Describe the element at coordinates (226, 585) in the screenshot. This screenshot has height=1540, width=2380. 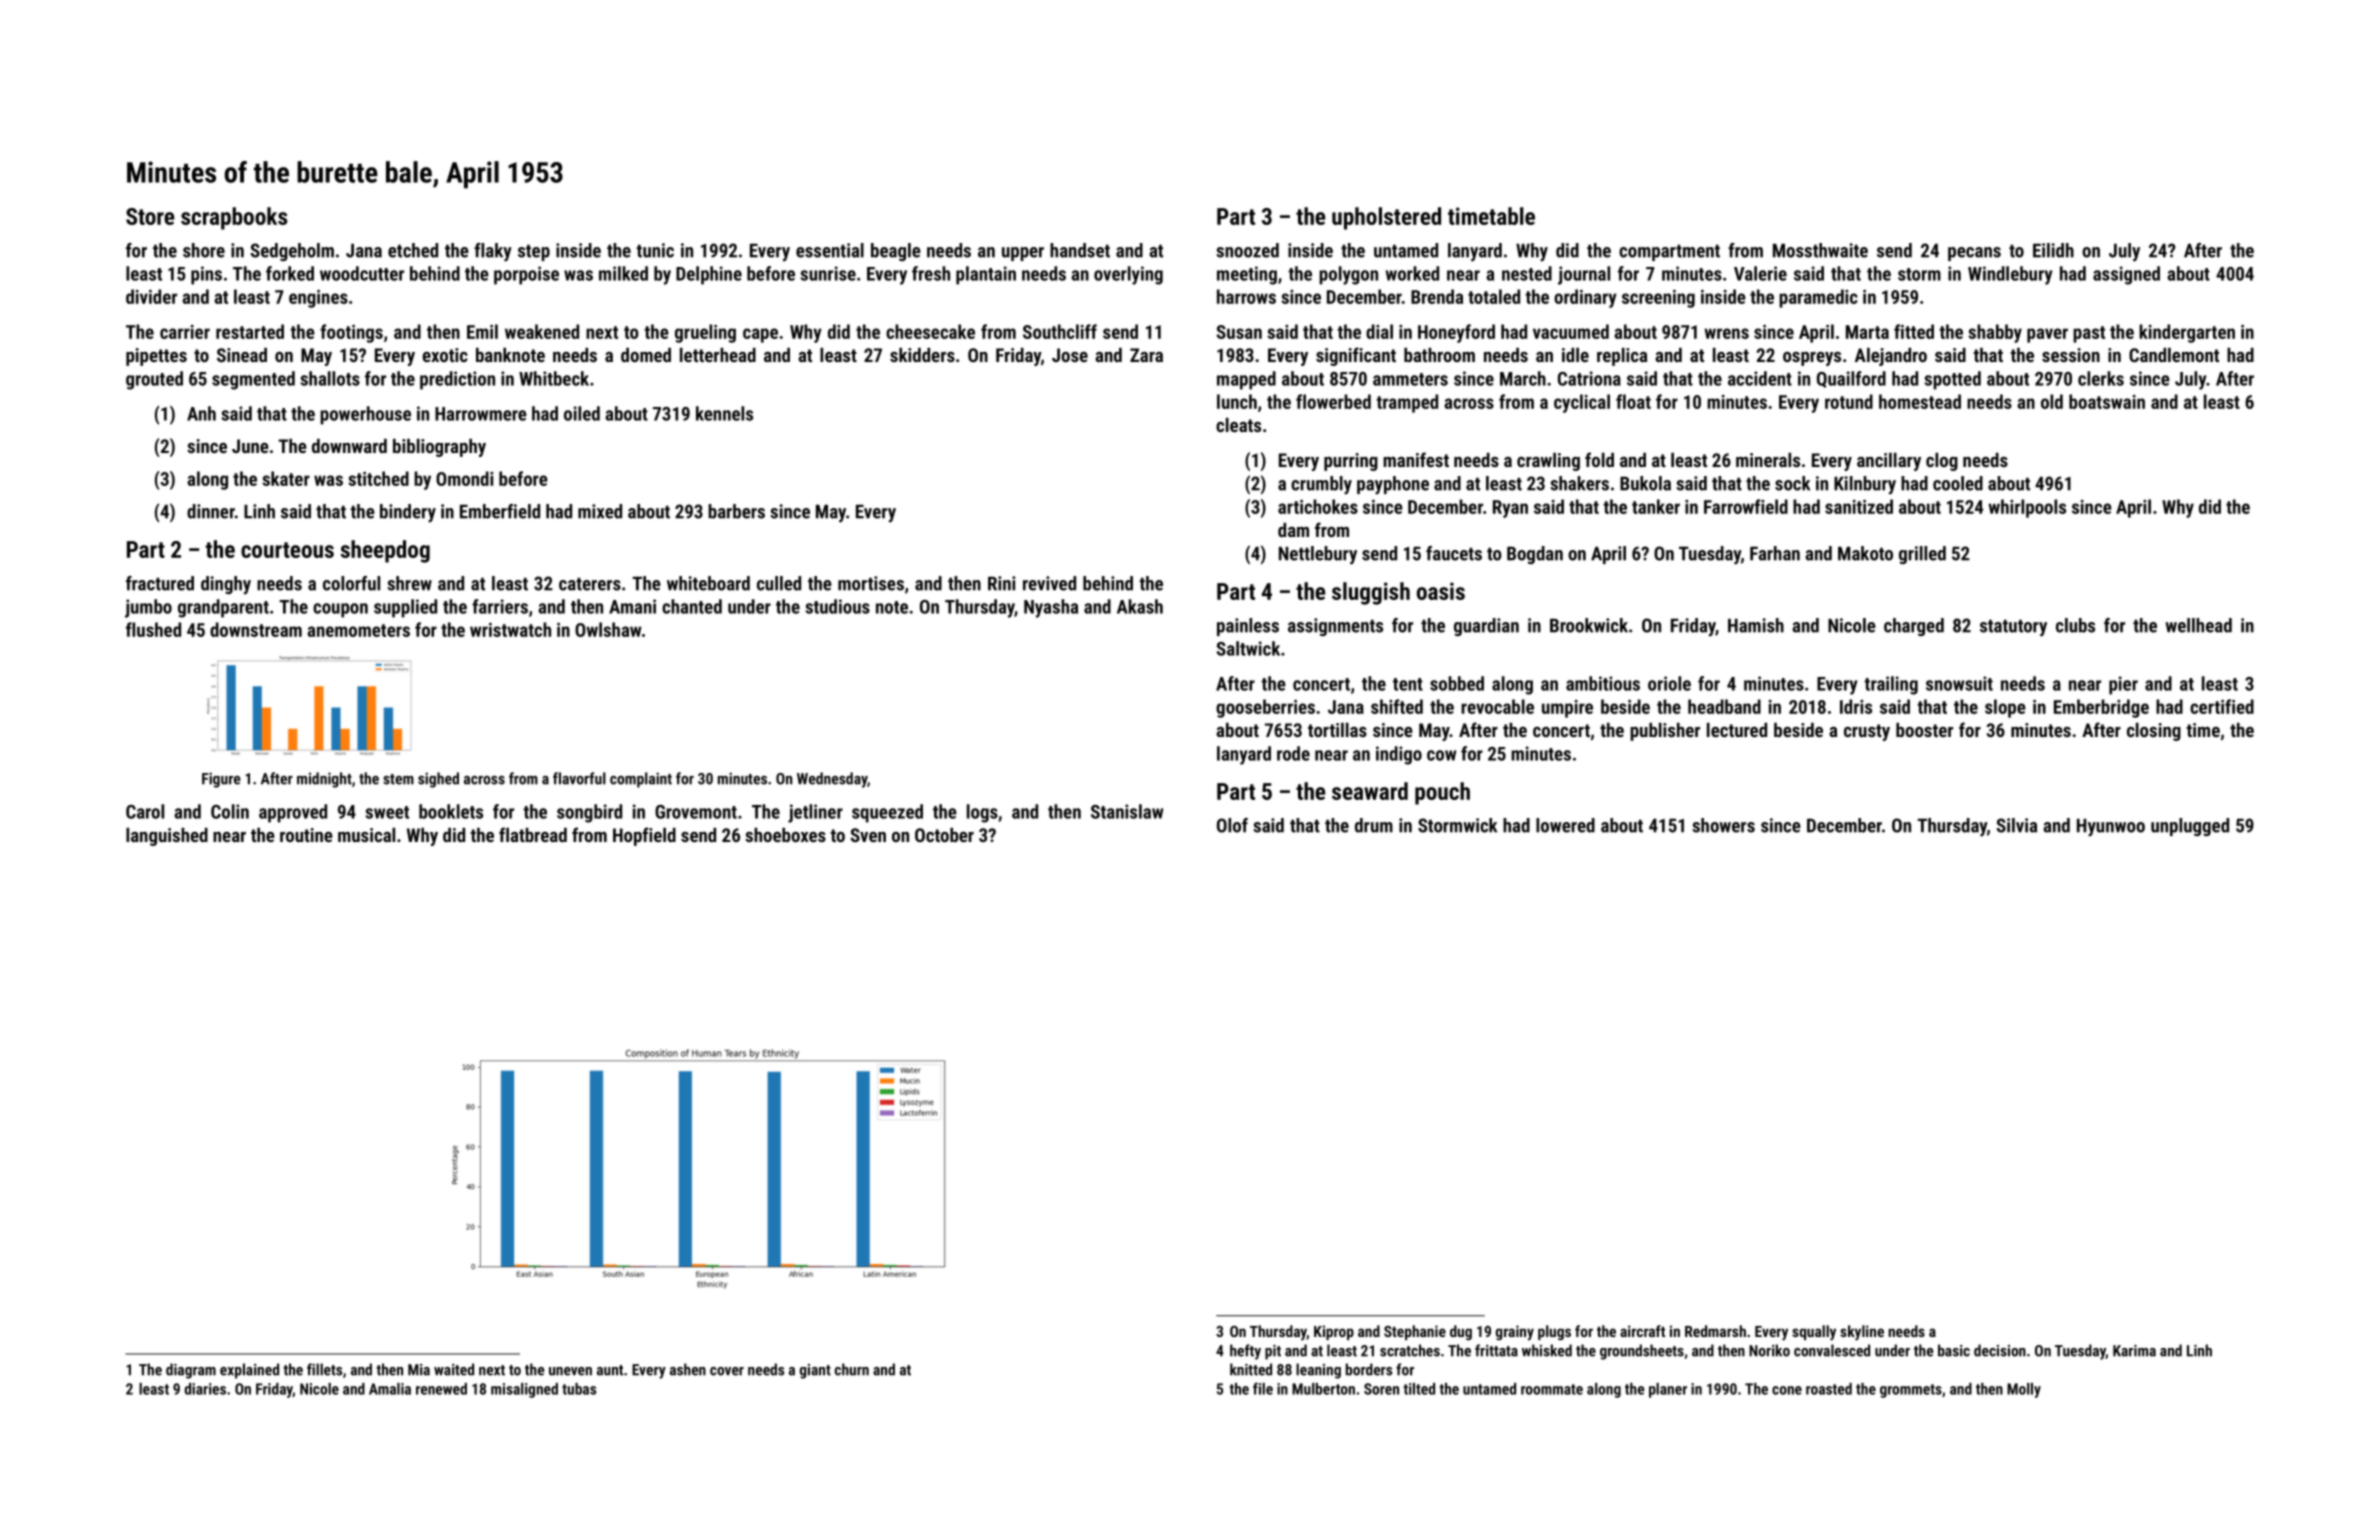
I see `dinghy` at that location.
